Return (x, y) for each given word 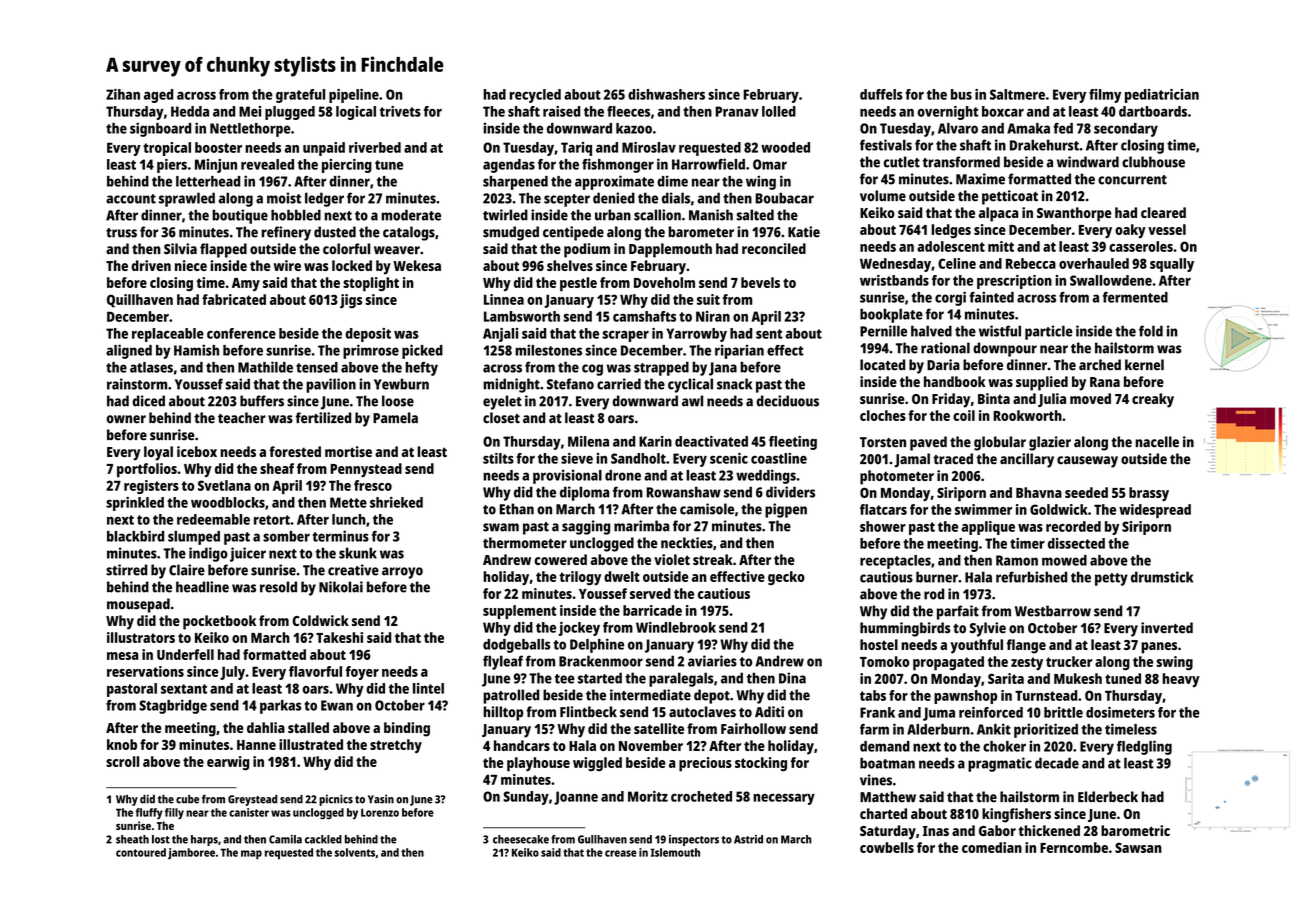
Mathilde (265, 367)
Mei (250, 111)
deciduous (787, 401)
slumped (194, 538)
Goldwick (1059, 509)
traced (953, 459)
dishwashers (666, 94)
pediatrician (1162, 96)
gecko (786, 578)
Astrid (748, 839)
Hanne (256, 745)
